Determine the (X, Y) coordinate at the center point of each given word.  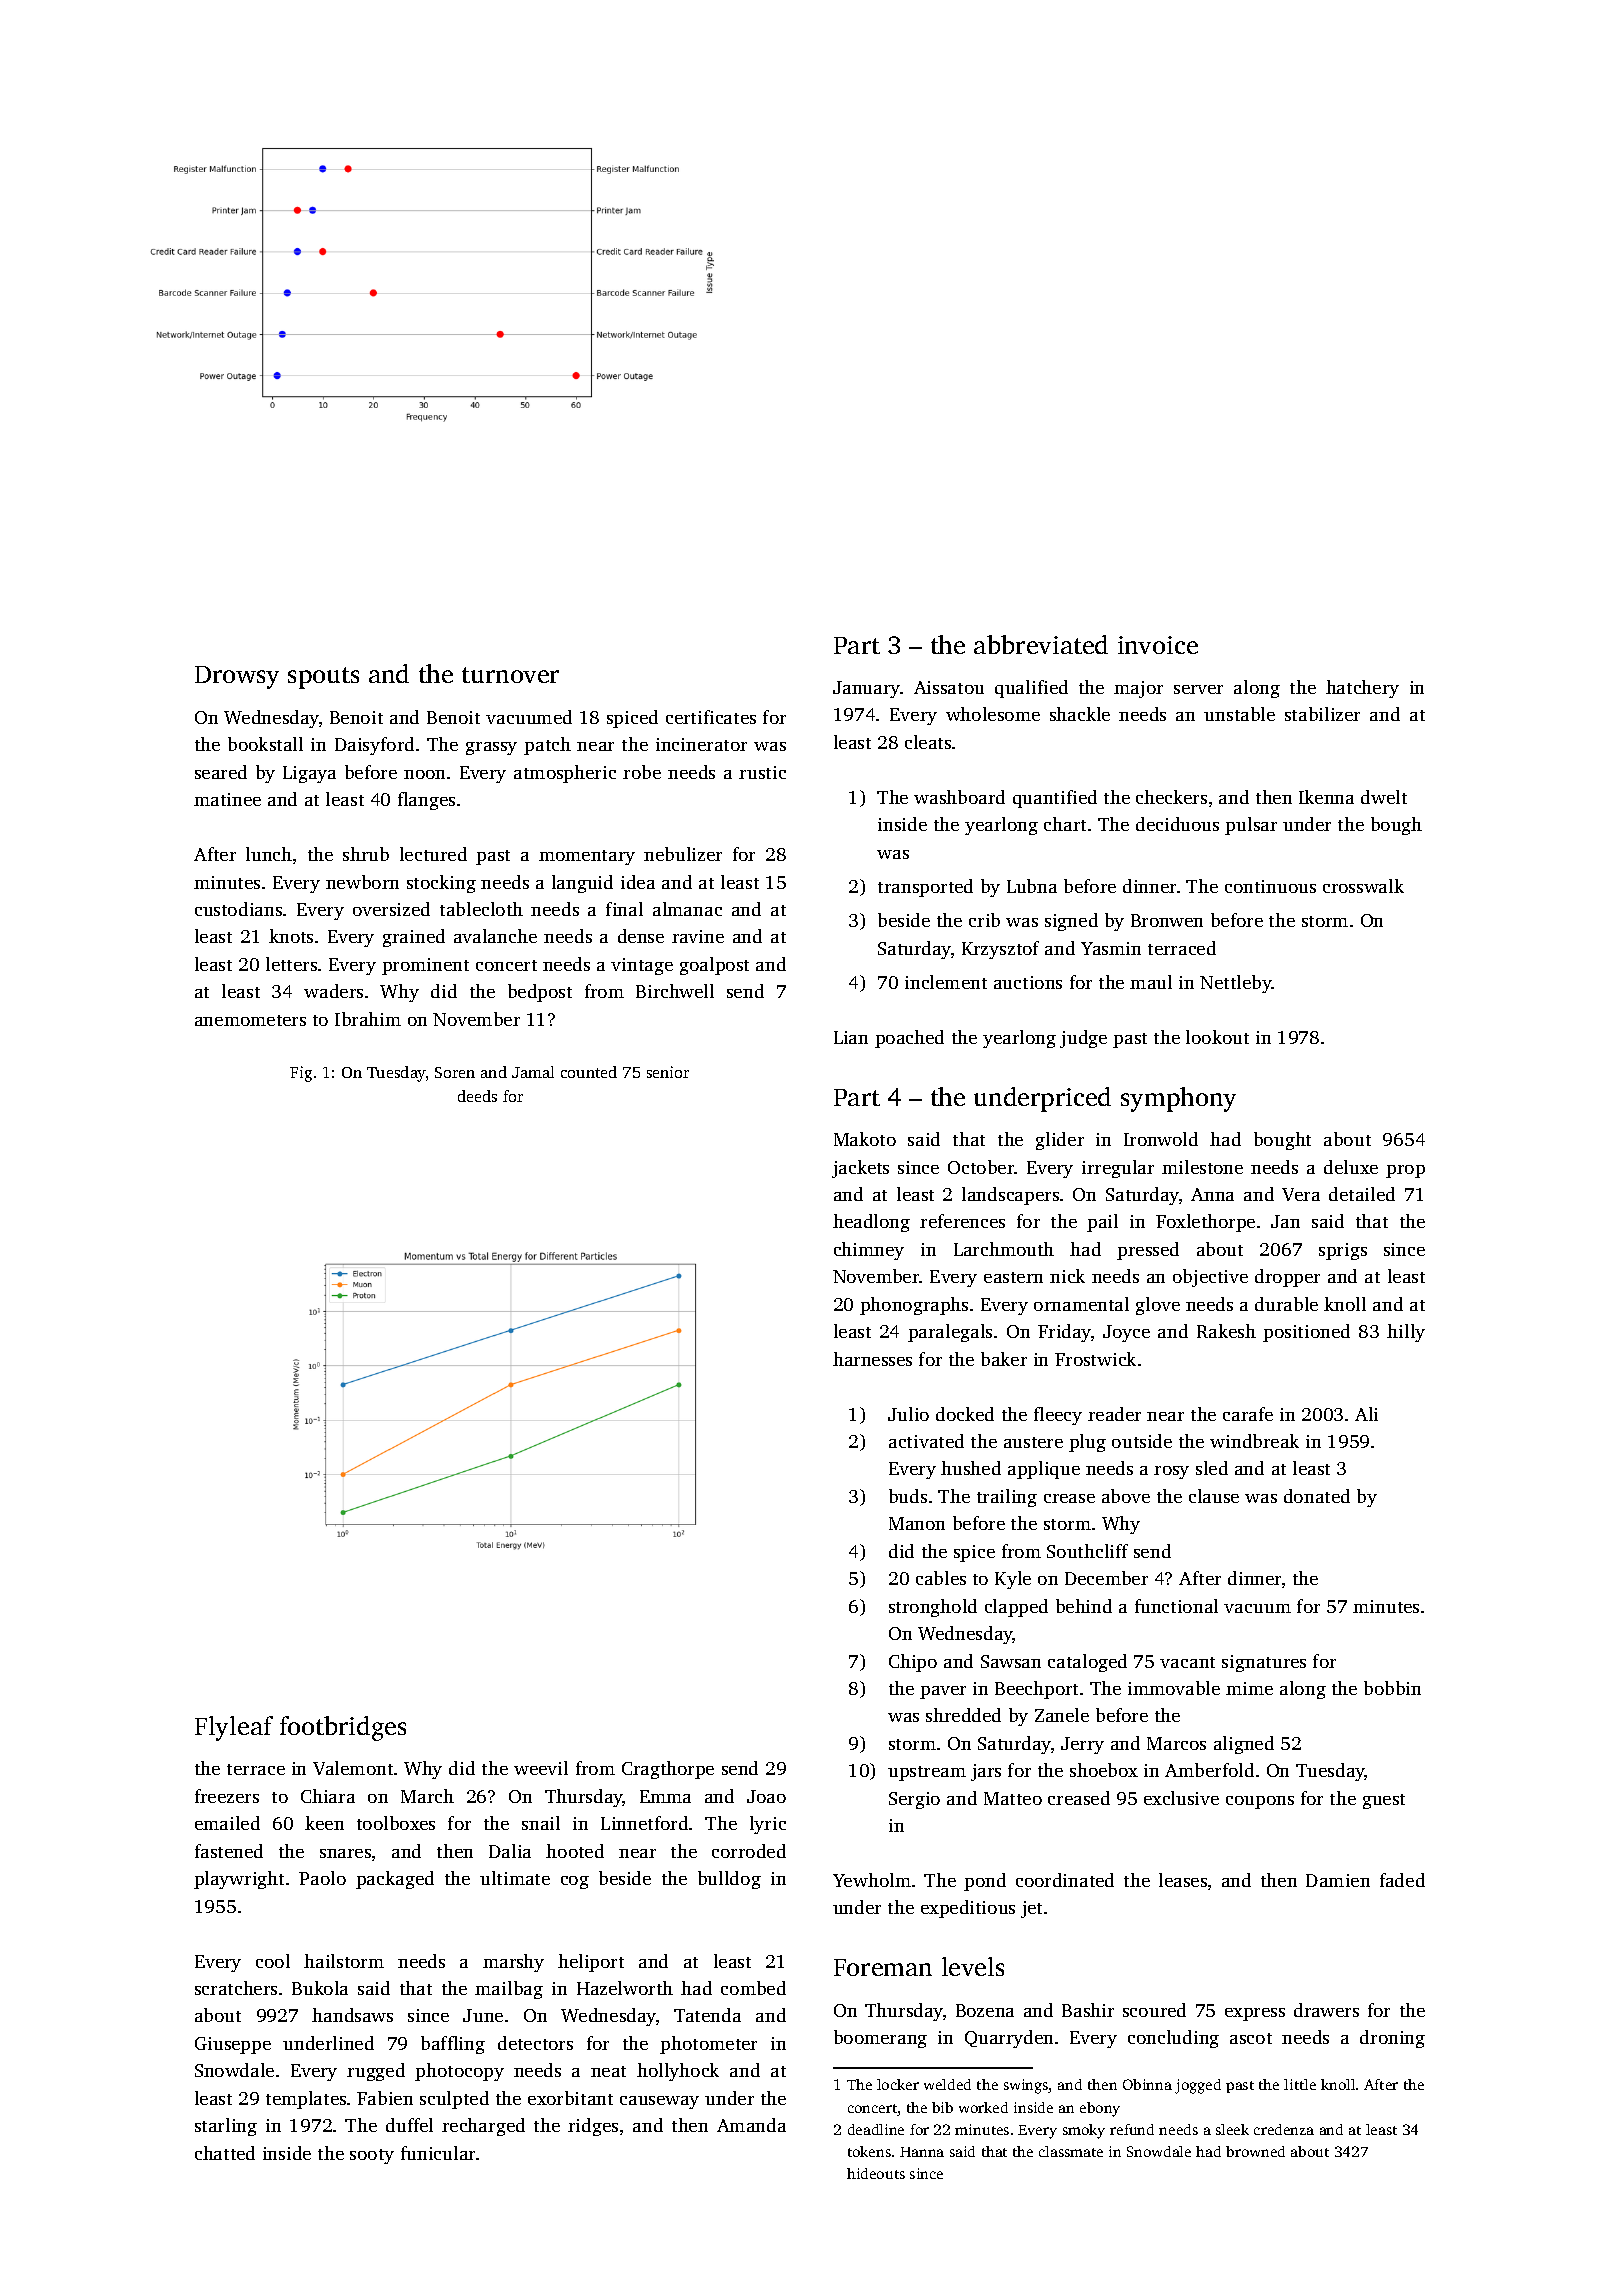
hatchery (1362, 689)
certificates (711, 717)
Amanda (751, 2125)
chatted (225, 2153)
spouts (323, 678)
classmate (1071, 2151)
